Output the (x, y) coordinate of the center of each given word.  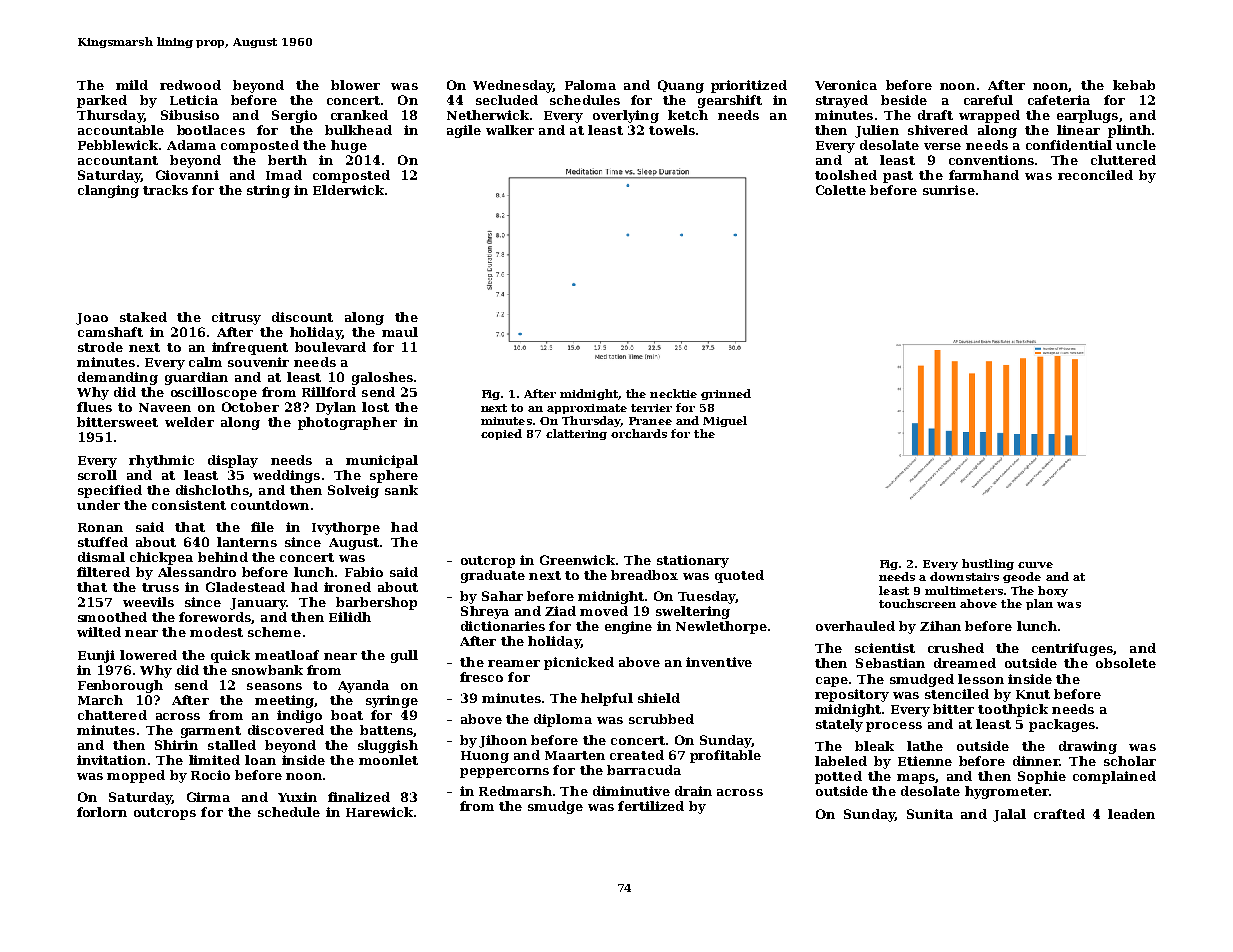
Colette (841, 190)
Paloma (590, 85)
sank (401, 490)
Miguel (725, 421)
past (898, 177)
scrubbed (661, 719)
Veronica (846, 85)
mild (132, 85)
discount (302, 317)
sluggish (388, 746)
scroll (97, 475)
